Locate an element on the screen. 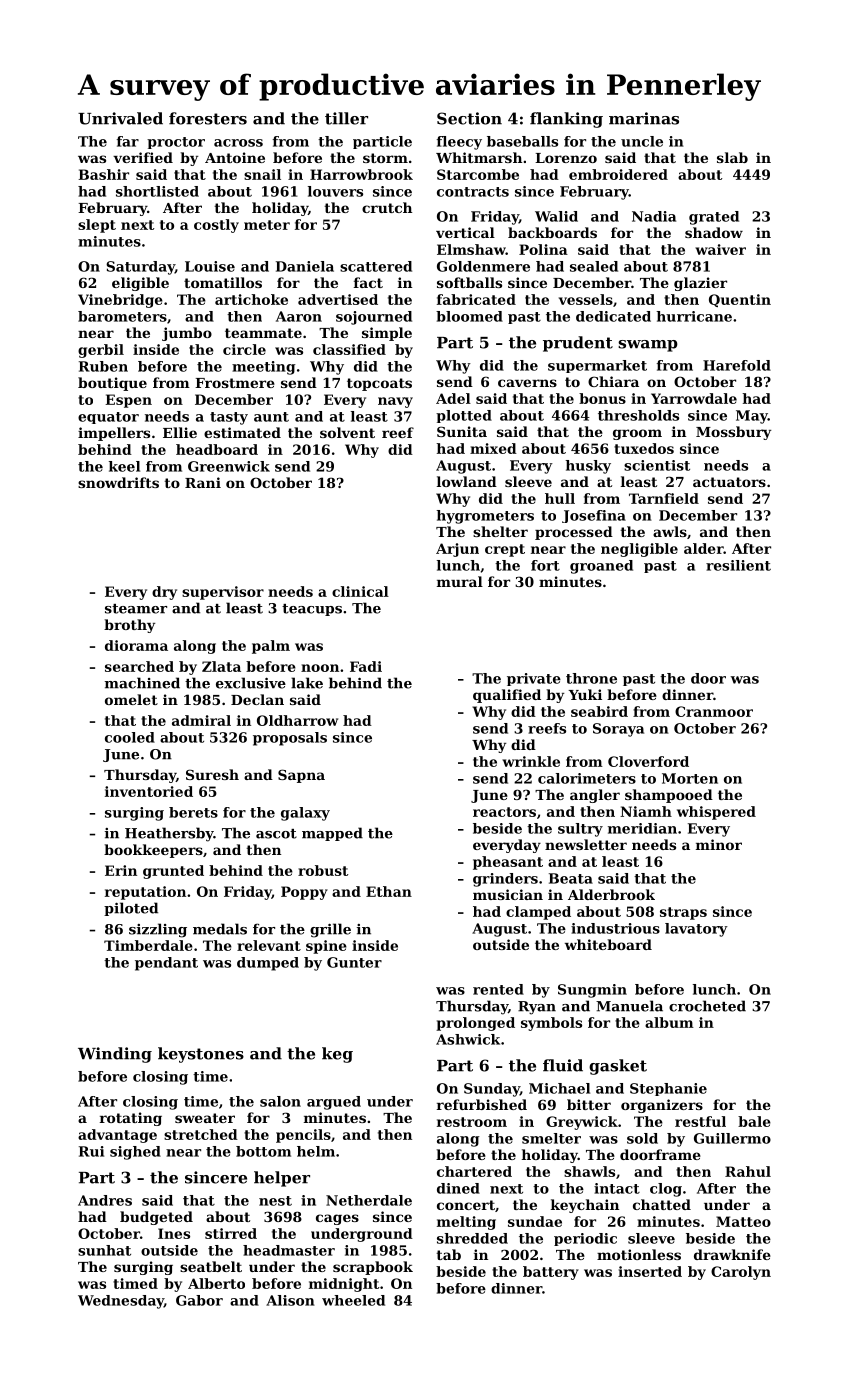 The image size is (849, 1400). Alison is located at coordinates (290, 1300).
